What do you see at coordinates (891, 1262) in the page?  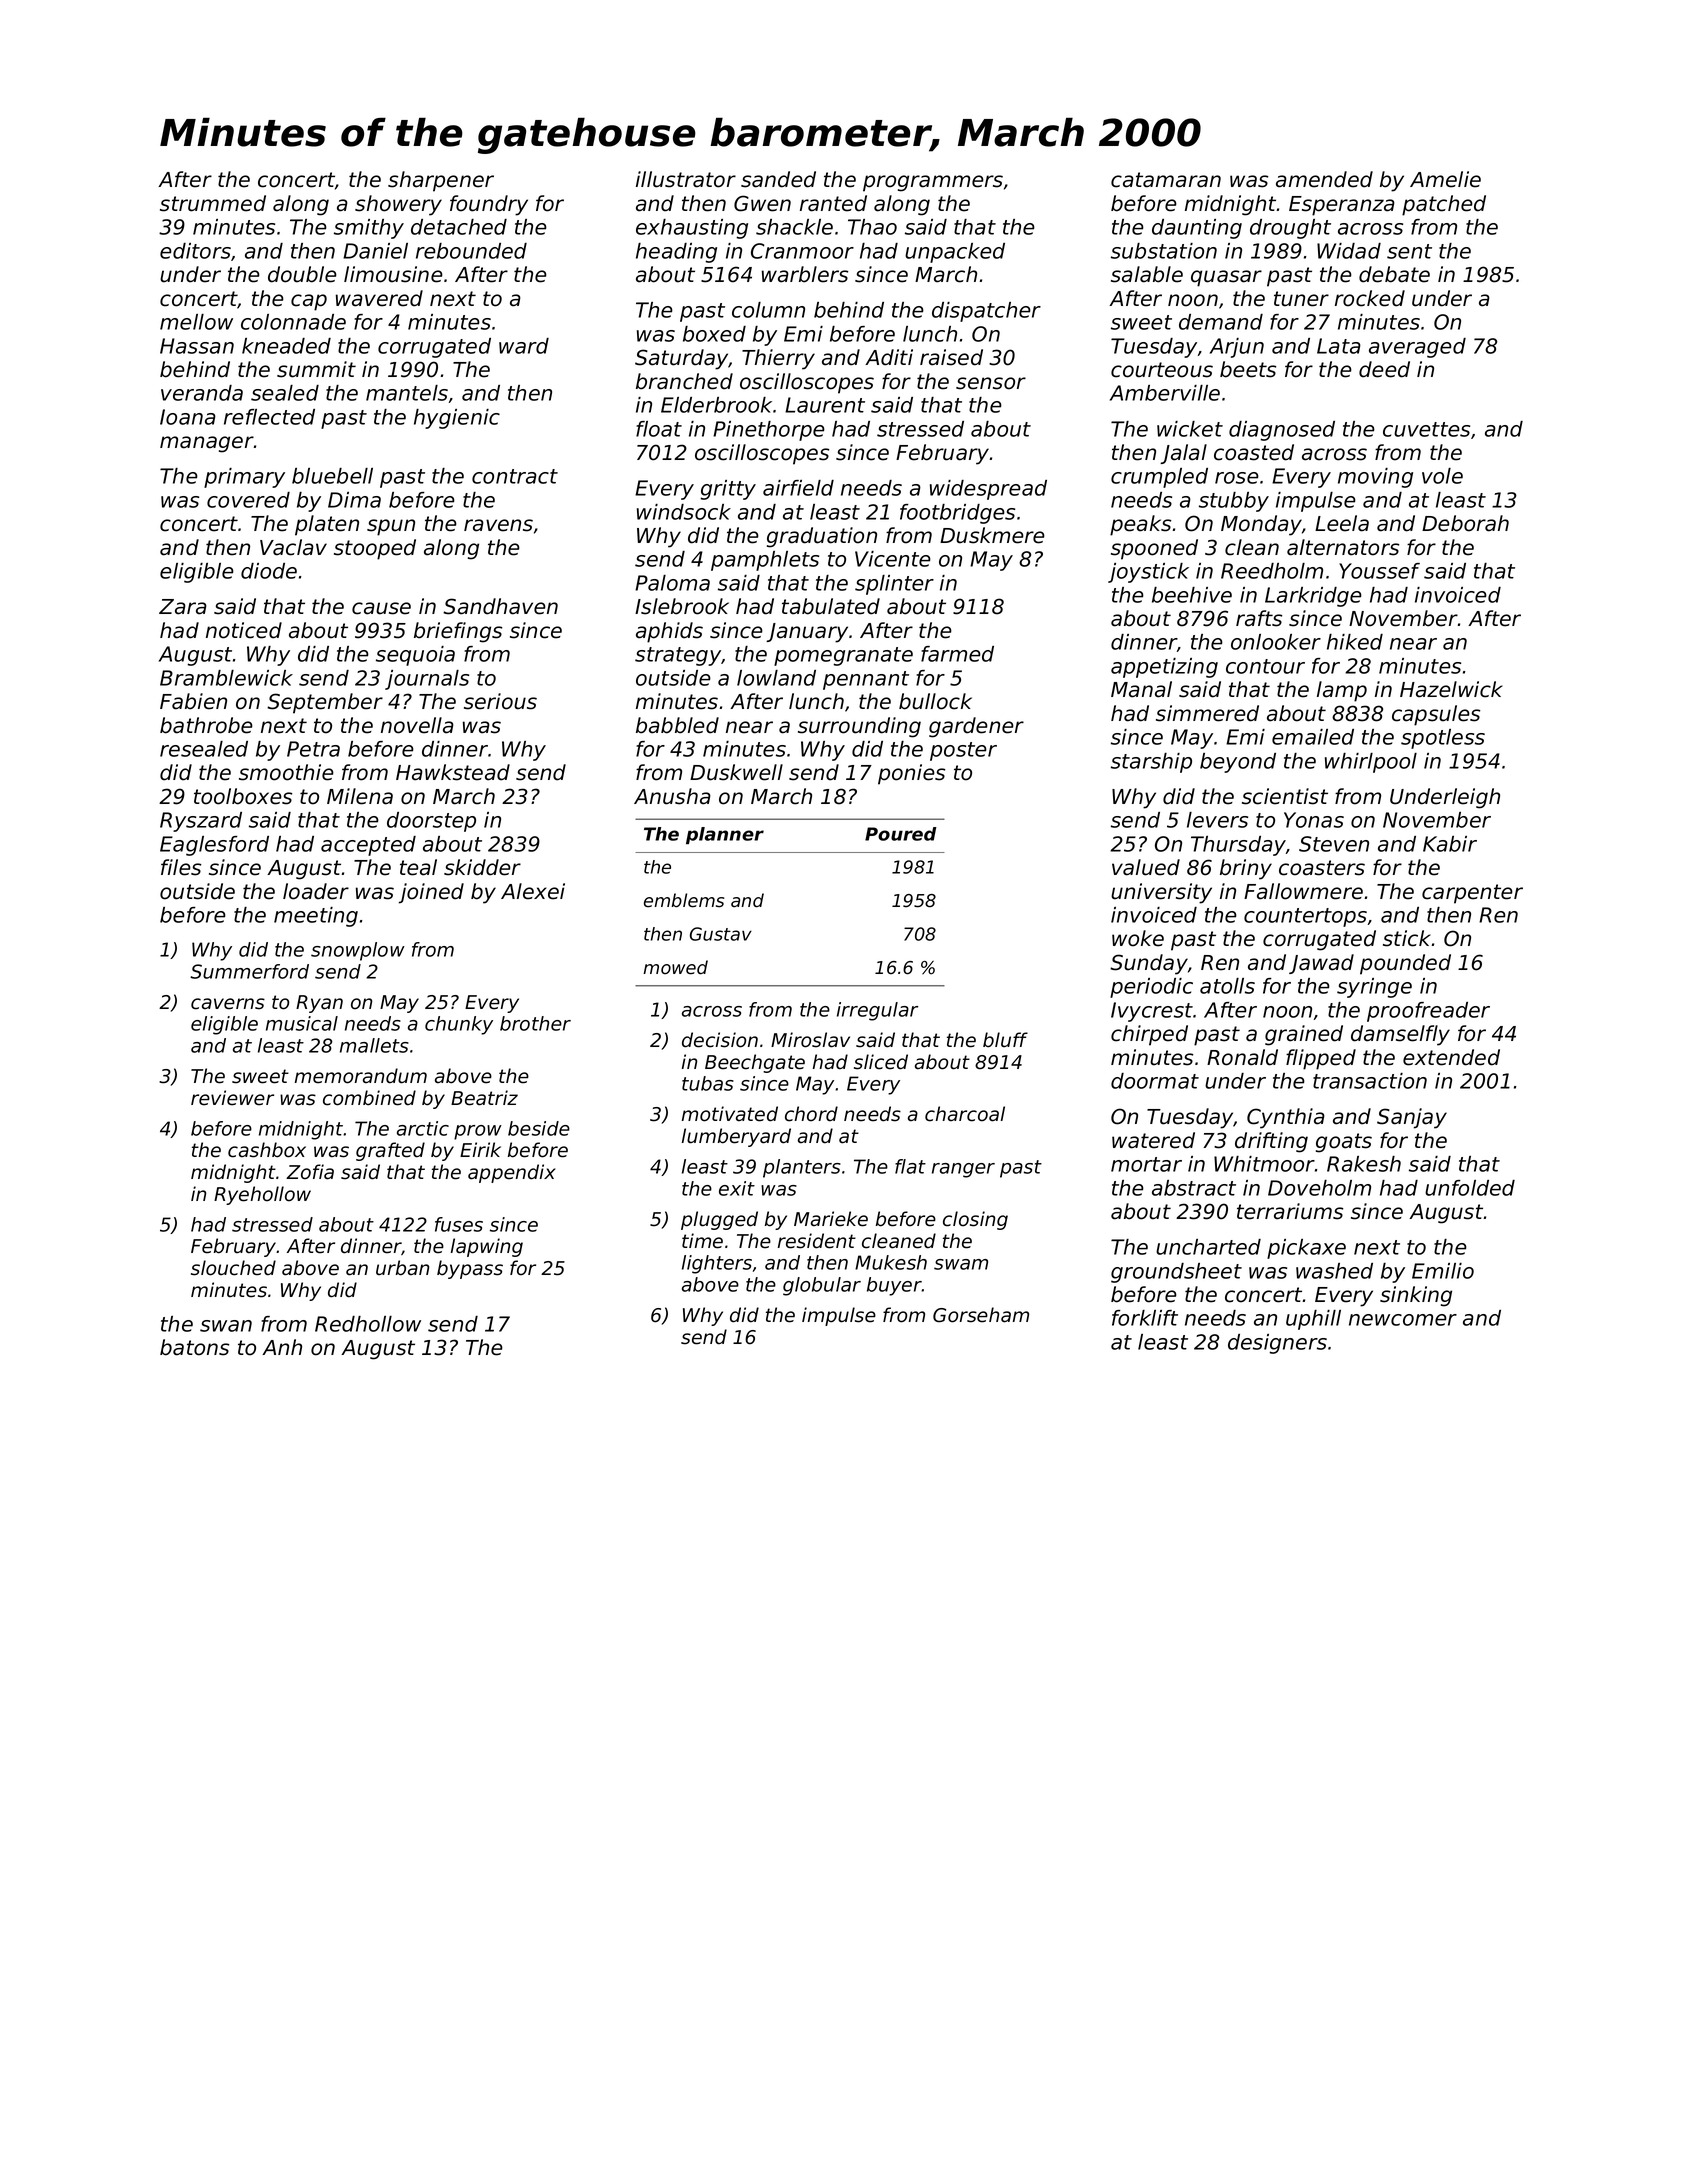 I see `Mukesh` at bounding box center [891, 1262].
